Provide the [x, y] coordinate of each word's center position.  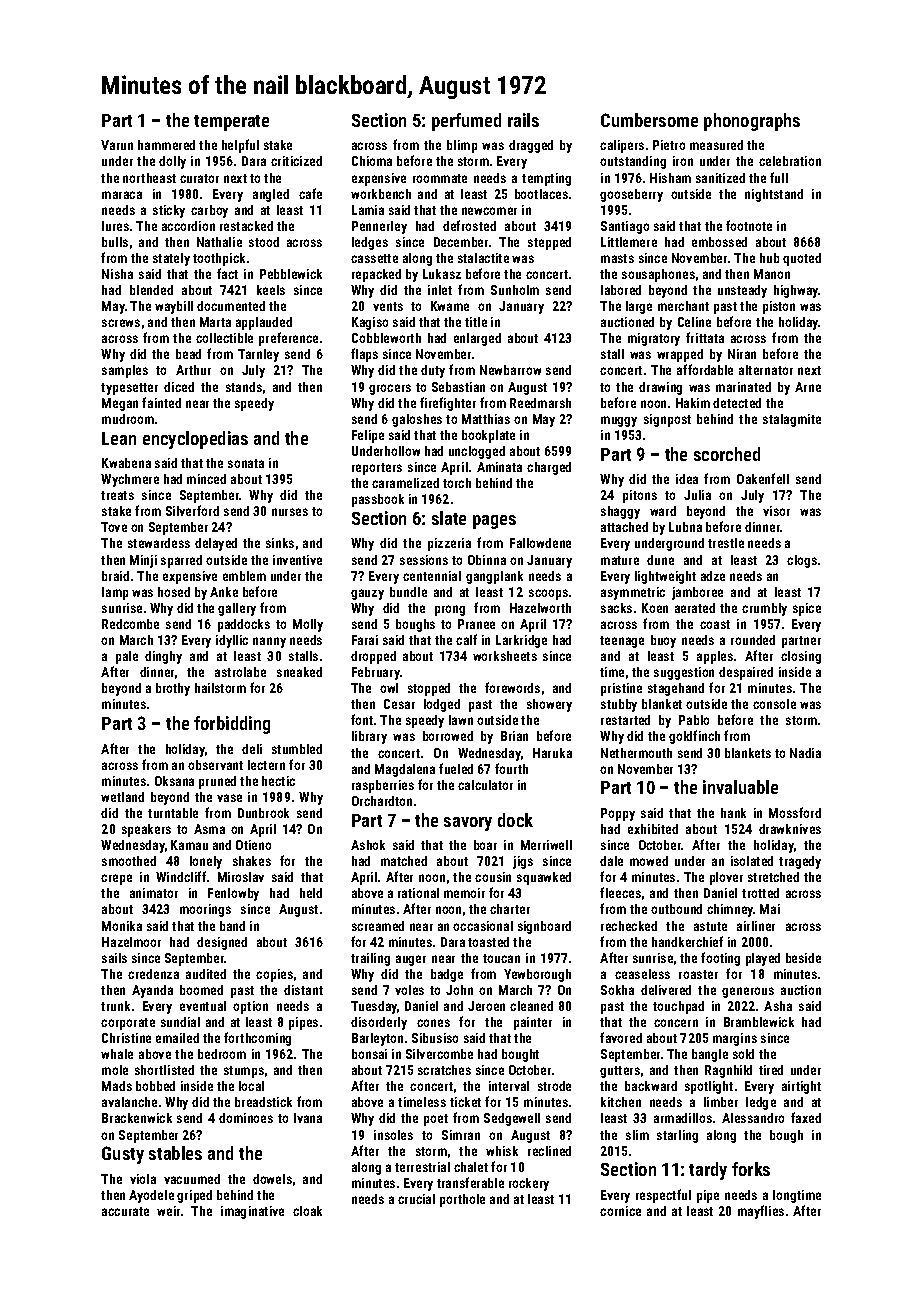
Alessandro [753, 1118]
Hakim [693, 403]
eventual [203, 1006]
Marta [215, 322]
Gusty [123, 1155]
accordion [188, 226]
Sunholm [515, 290]
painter [533, 1023]
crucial [416, 1199]
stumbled [297, 749]
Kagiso [370, 323]
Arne [808, 387]
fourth [511, 768]
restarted [625, 720]
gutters [620, 1072]
